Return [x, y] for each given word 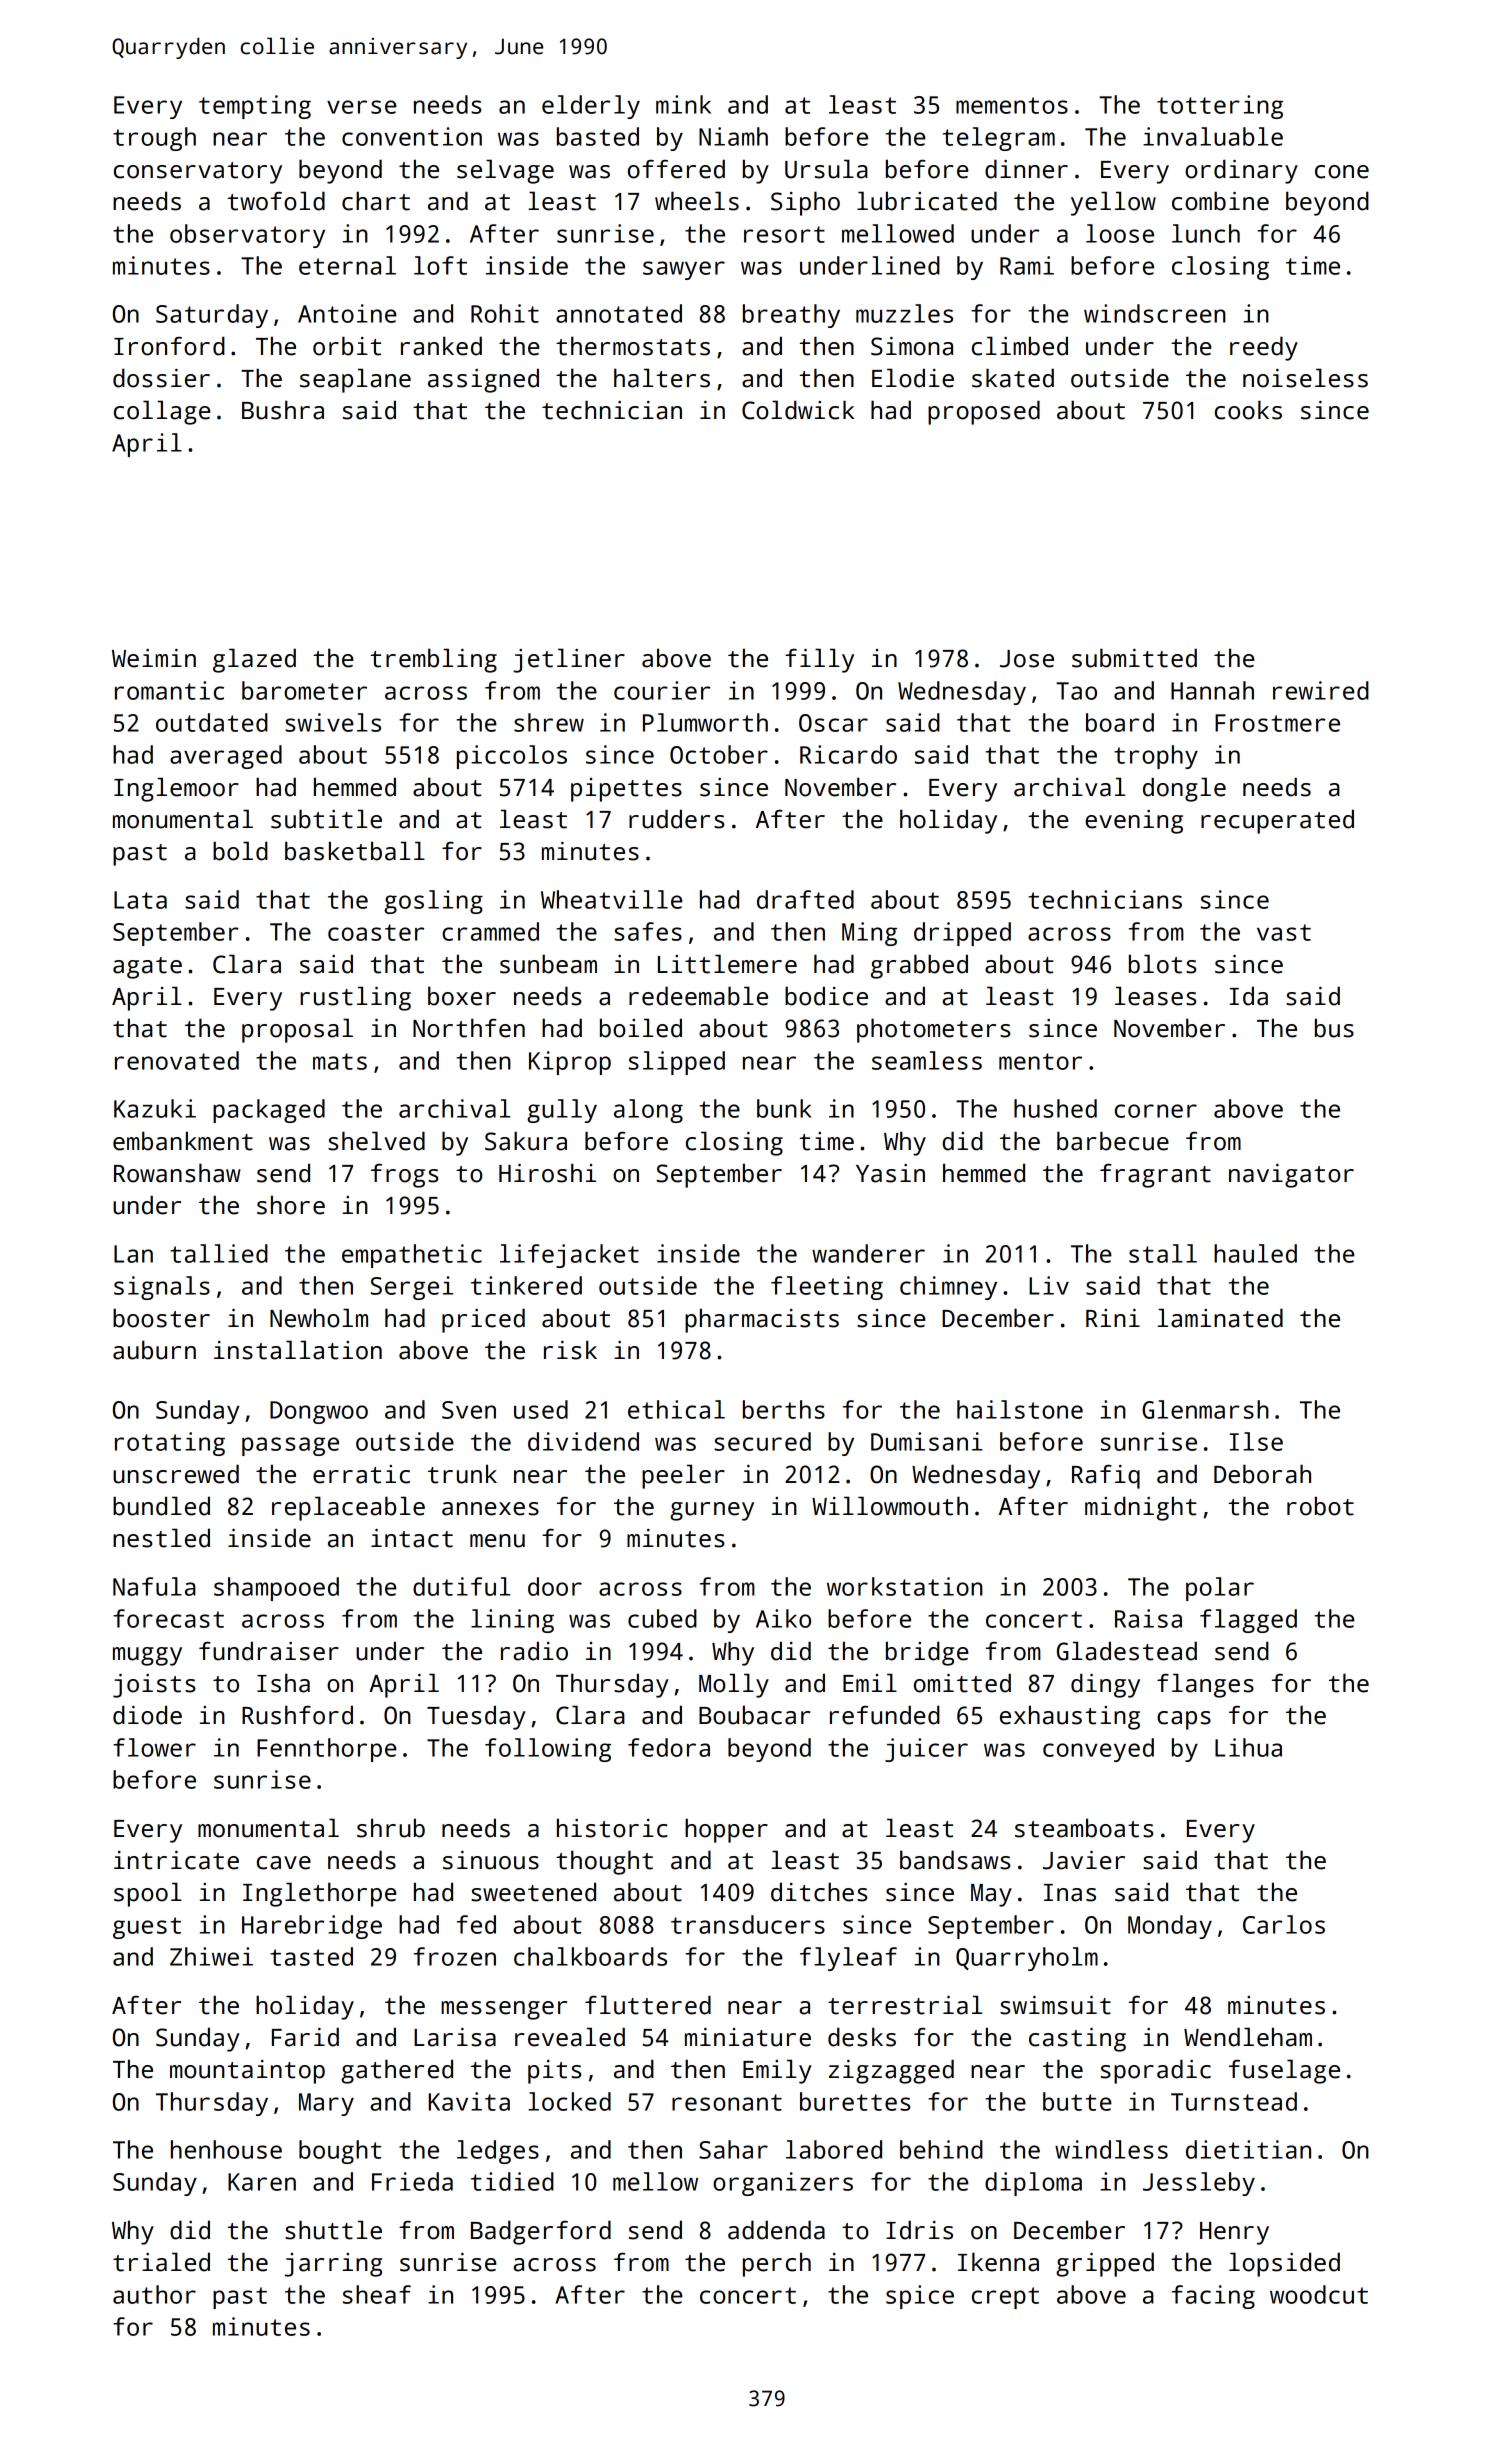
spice [920, 2297]
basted [598, 136]
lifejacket [569, 1256]
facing [1213, 2297]
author [154, 2294]
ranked [441, 346]
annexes [490, 1509]
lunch [1206, 233]
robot [1320, 1506]
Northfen [469, 1028]
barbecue [1113, 1141]
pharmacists [762, 1320]
